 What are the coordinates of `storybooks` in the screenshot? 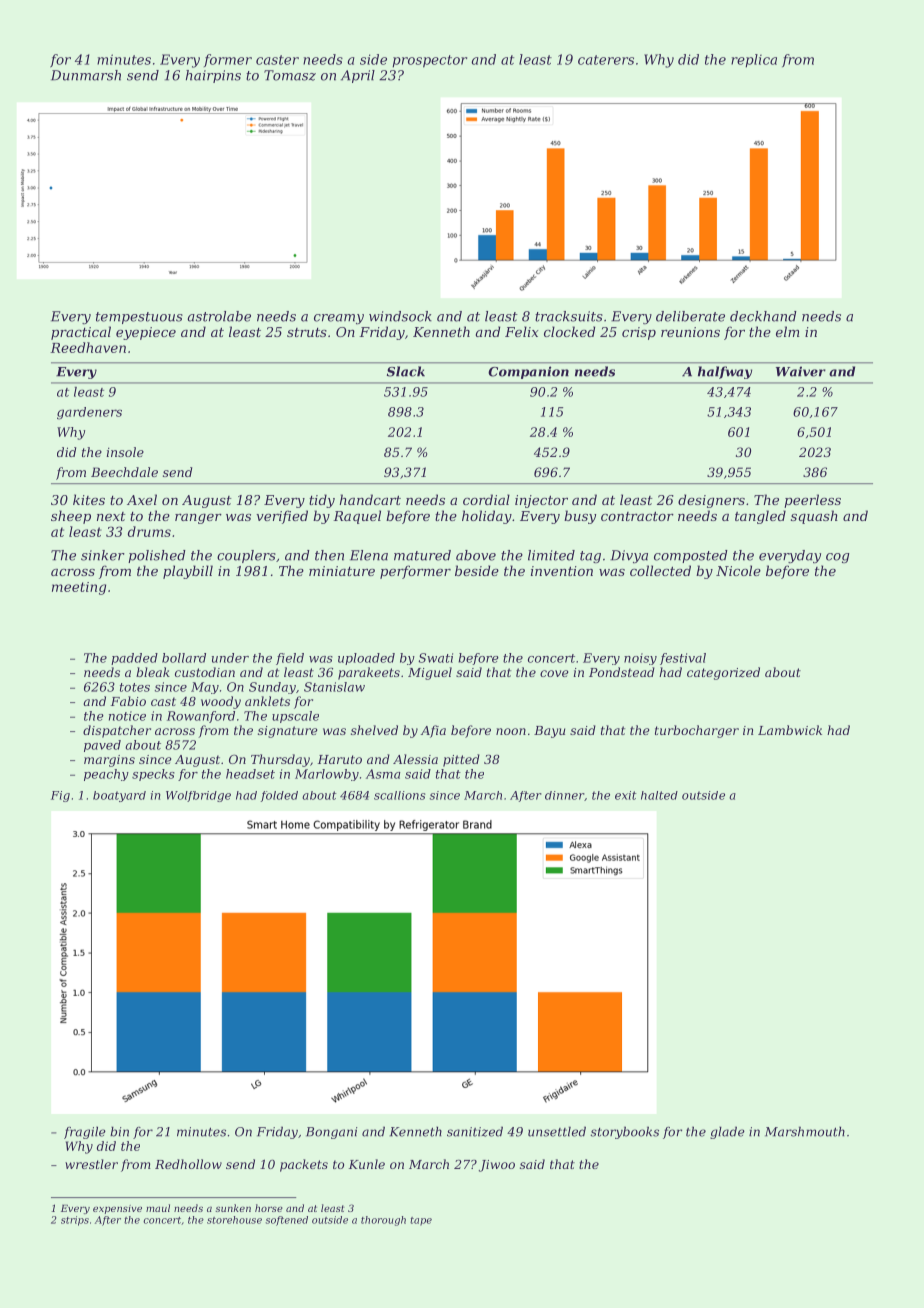 It's located at (624, 1132).
